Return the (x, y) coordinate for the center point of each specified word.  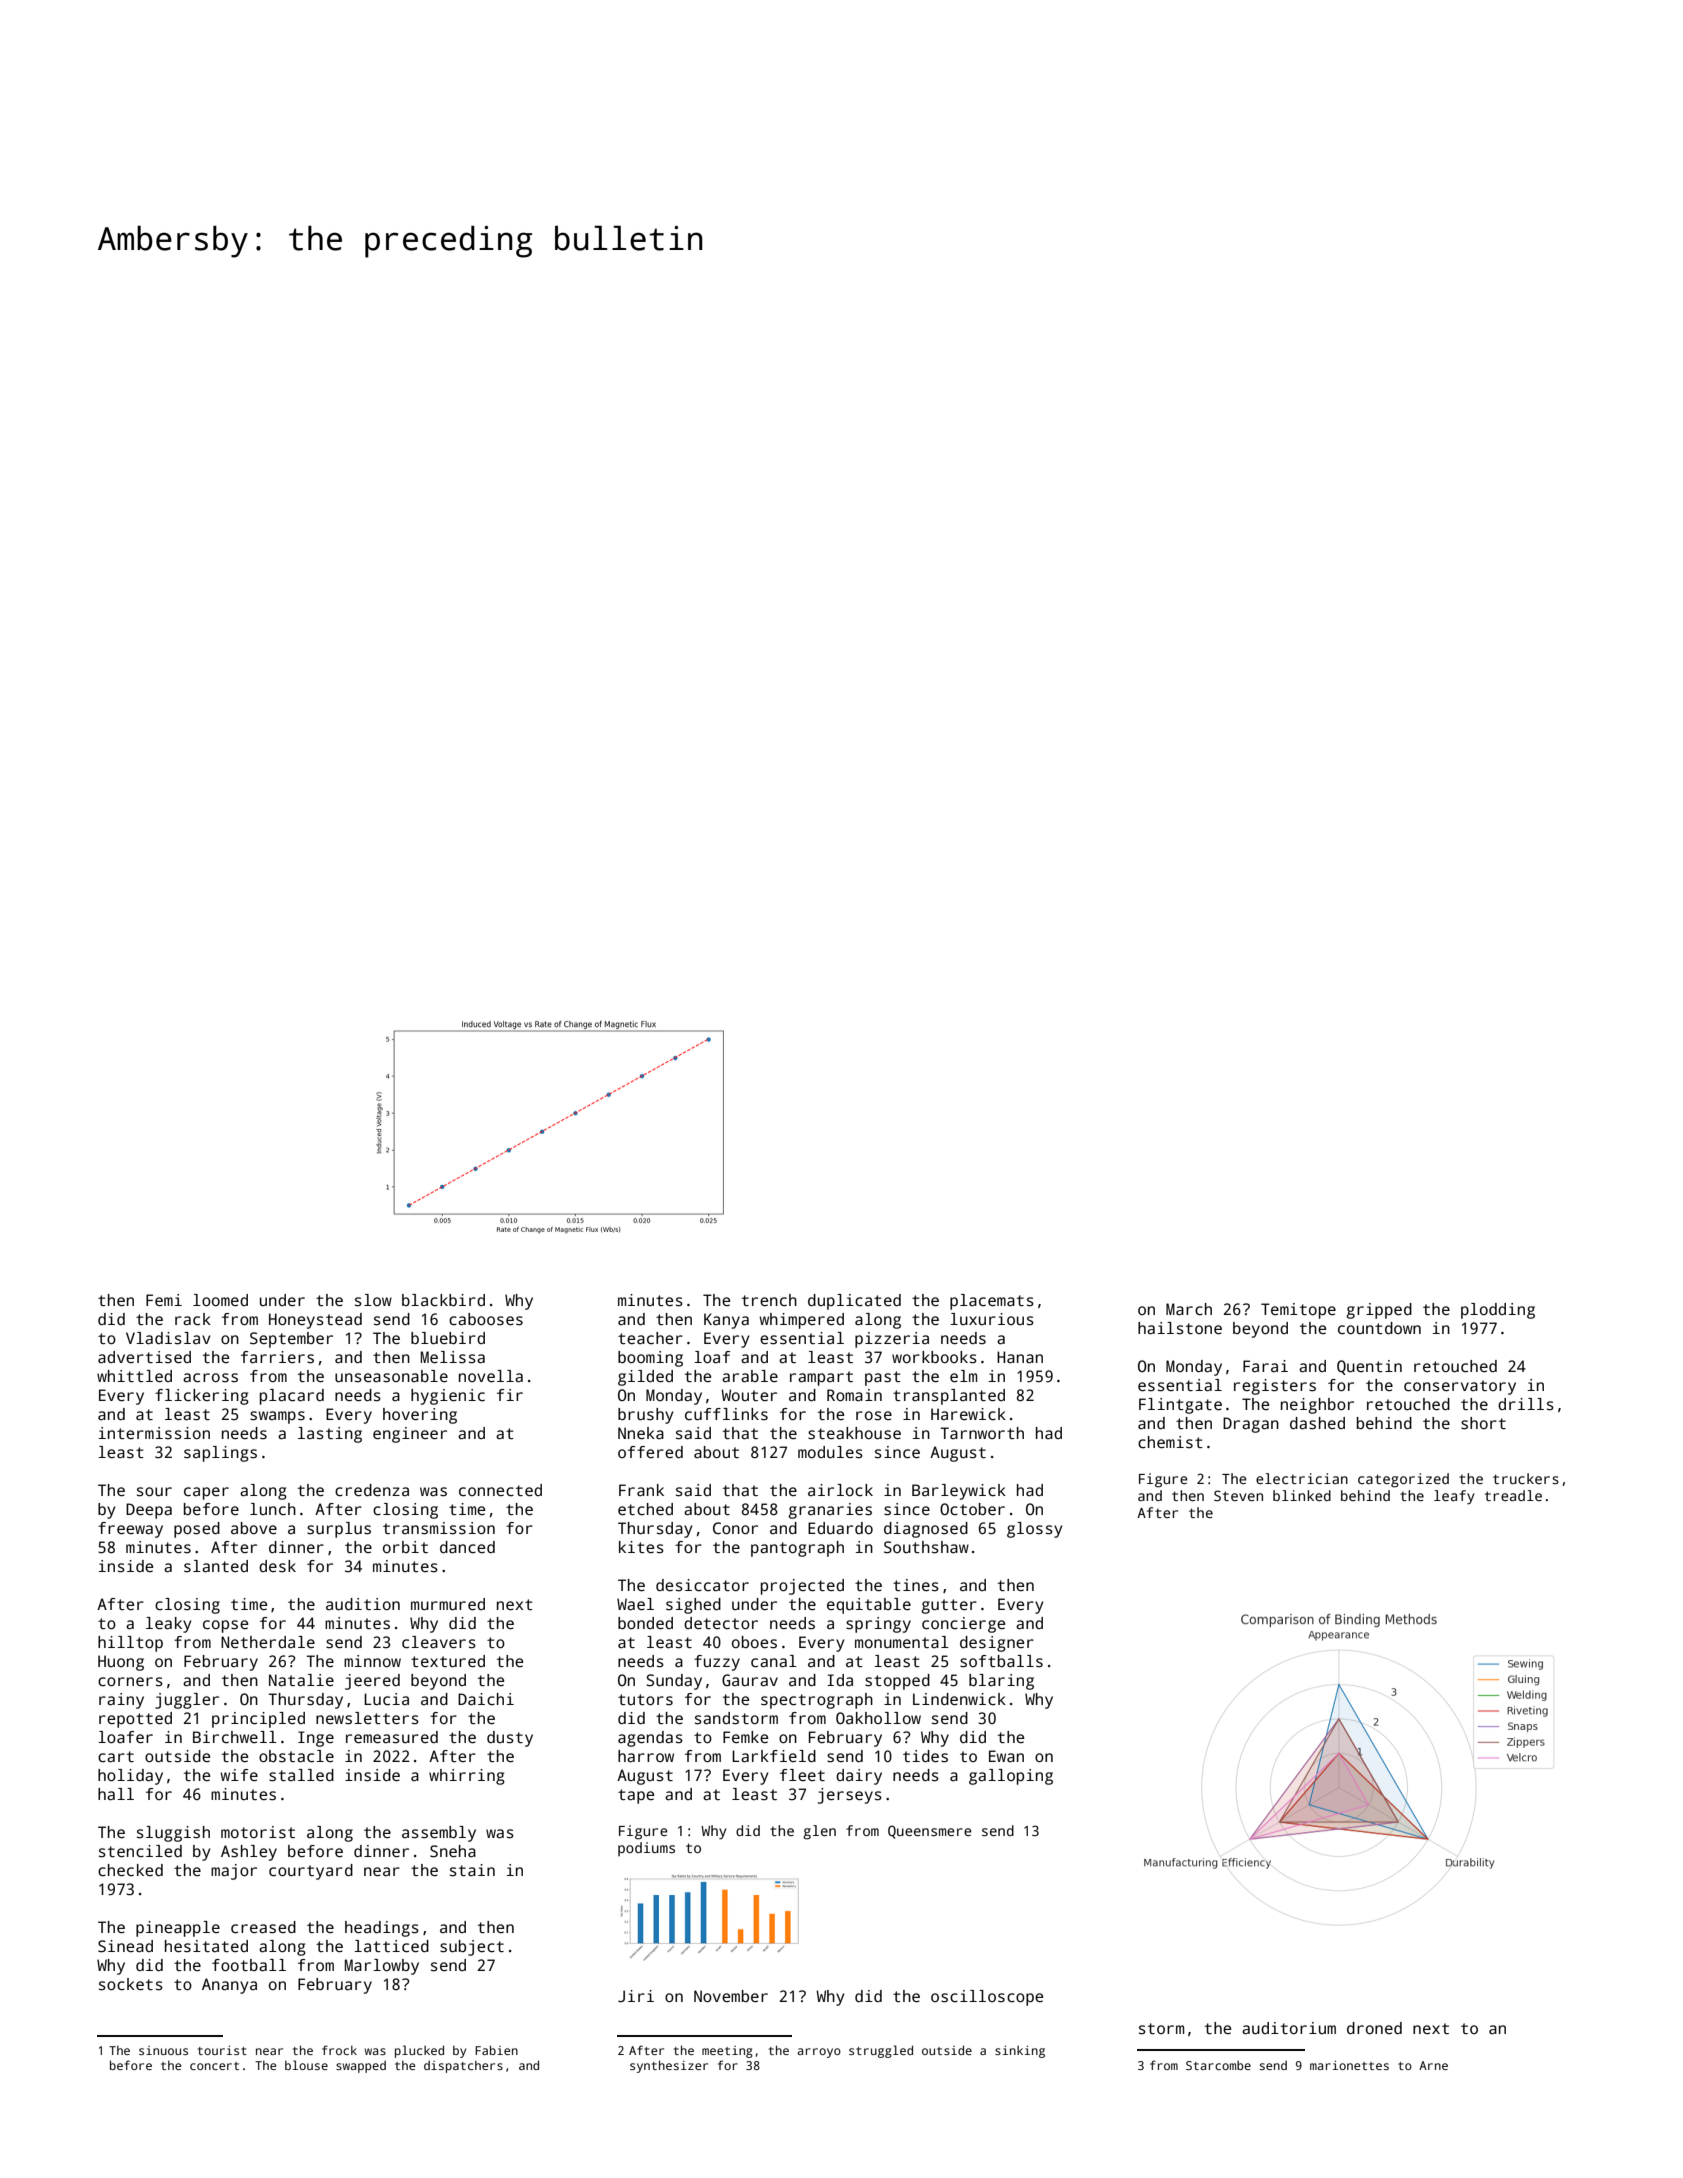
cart (116, 1757)
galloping (1011, 1777)
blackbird (443, 1300)
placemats (992, 1302)
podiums (646, 1849)
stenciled (140, 1851)
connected (500, 1490)
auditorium (1289, 2028)
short (1483, 1423)
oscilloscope (987, 1998)
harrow (646, 1756)
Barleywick (959, 1492)
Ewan (1006, 1756)
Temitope (1298, 1311)
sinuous (163, 2050)
